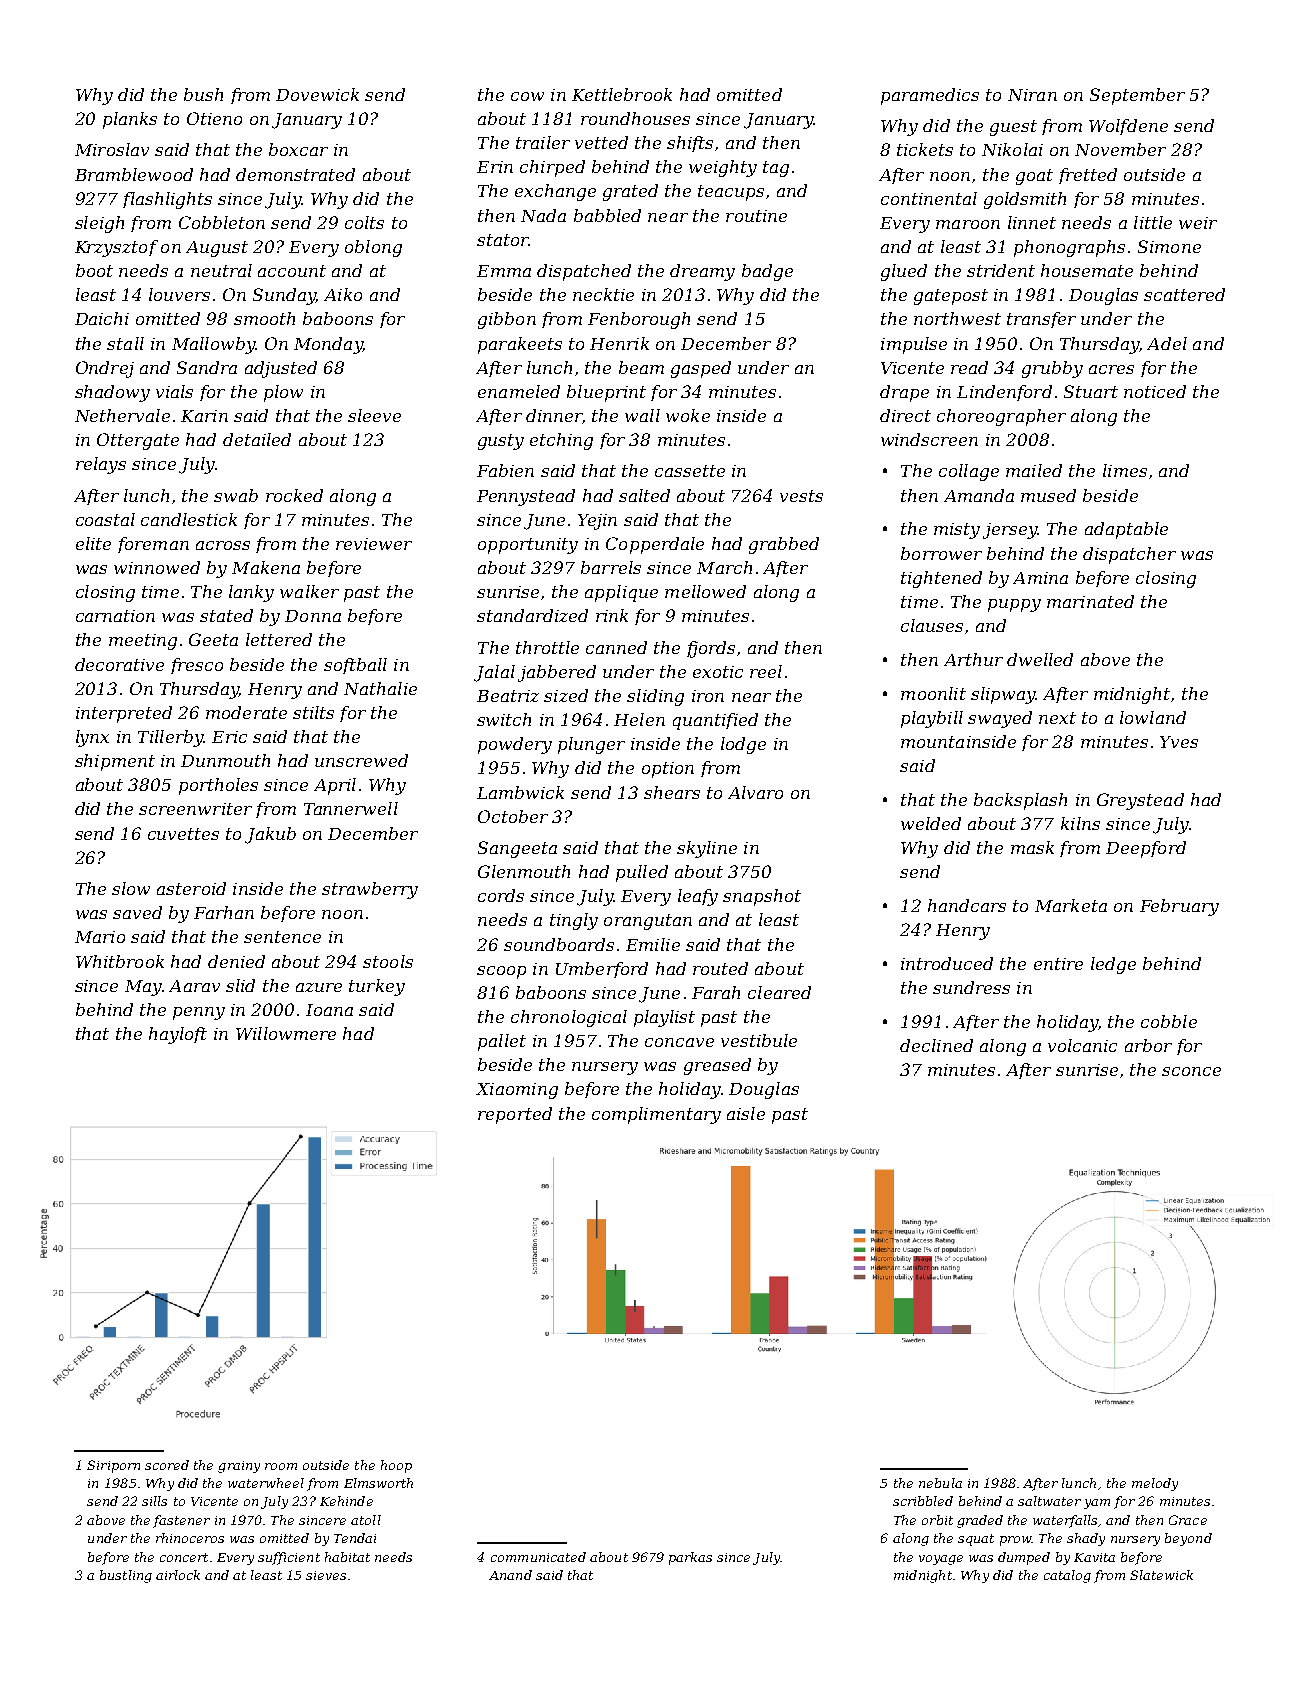  I want to click on catalog, so click(1067, 1576).
